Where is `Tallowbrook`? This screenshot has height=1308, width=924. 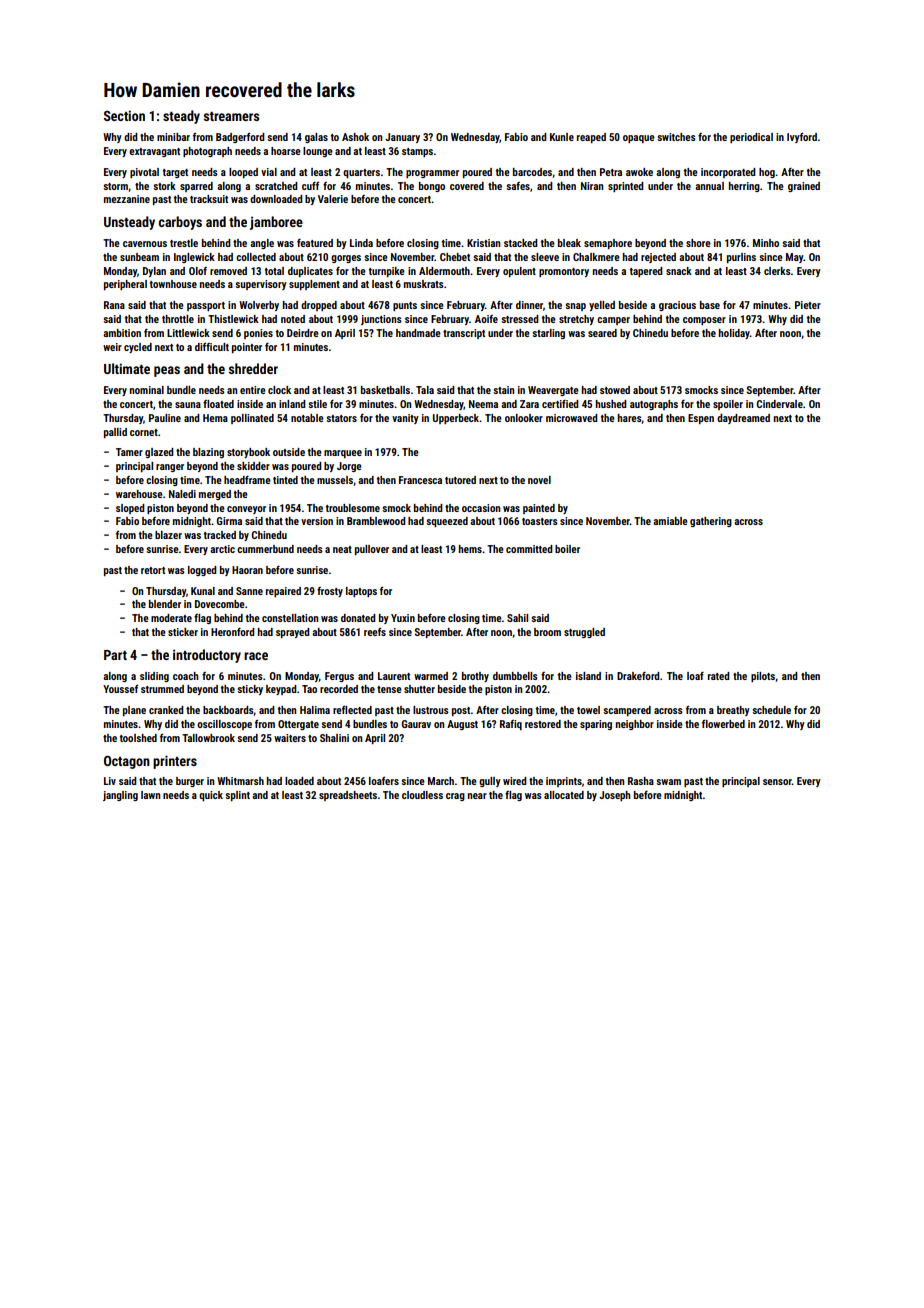
Tallowbrook is located at coordinates (208, 738).
